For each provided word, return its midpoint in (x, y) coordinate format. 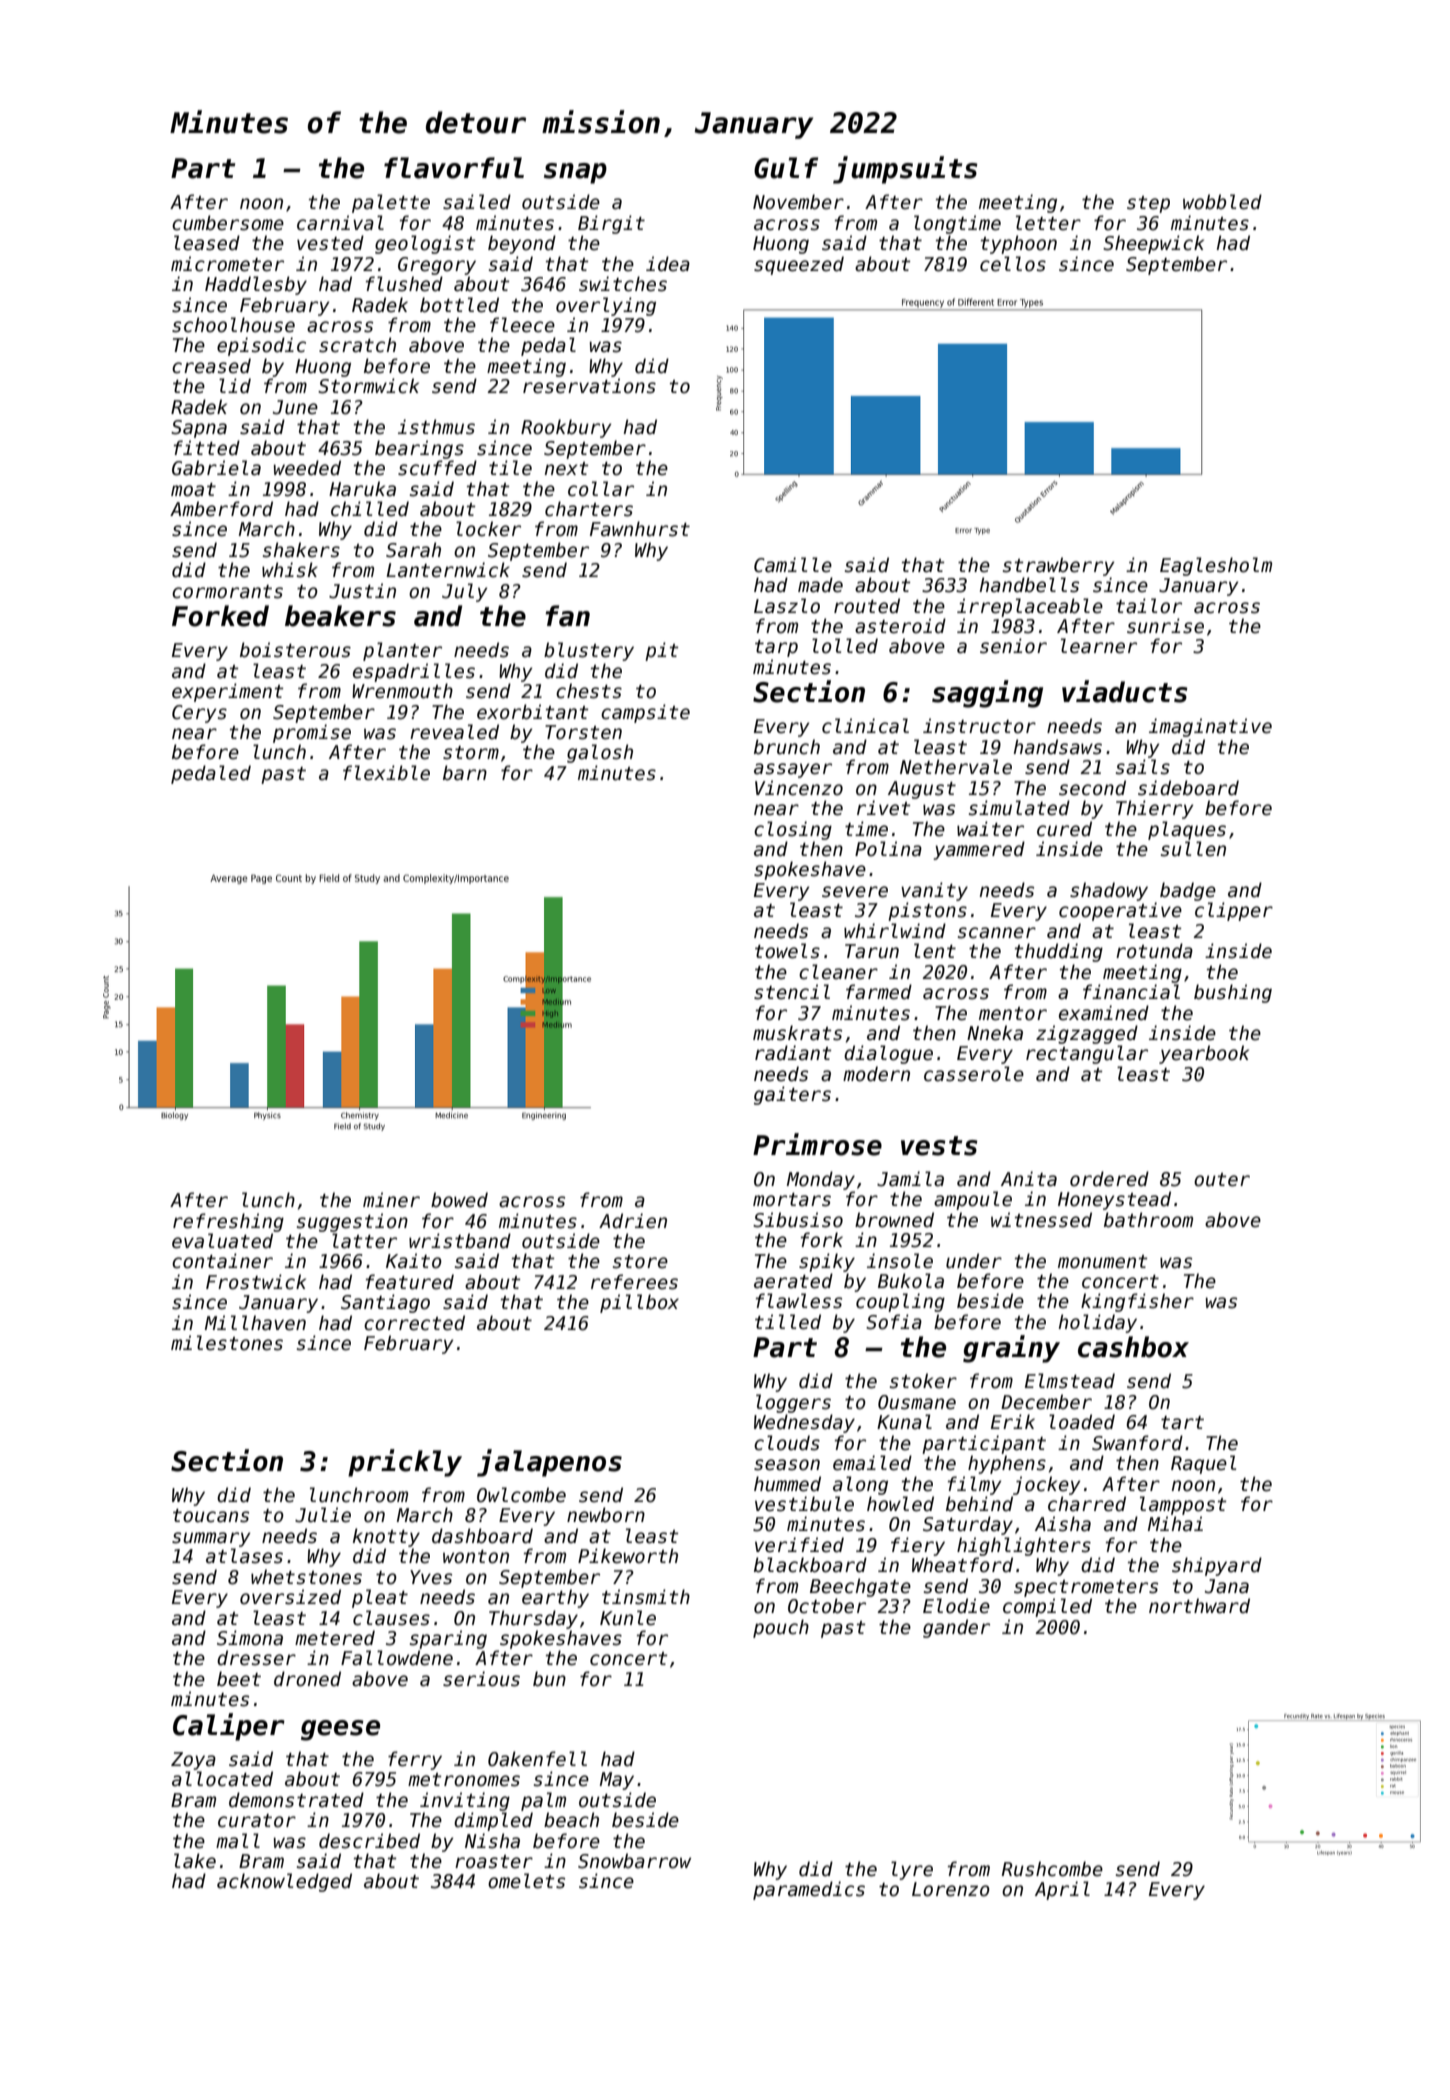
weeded (307, 468)
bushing (1233, 993)
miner (391, 1200)
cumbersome (228, 223)
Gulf (786, 168)
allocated (222, 1779)
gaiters (792, 1095)
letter (1048, 223)
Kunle (628, 1618)
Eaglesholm (1216, 566)
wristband (460, 1241)
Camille (793, 565)
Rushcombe (1052, 1869)
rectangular (1087, 1054)
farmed (879, 992)
